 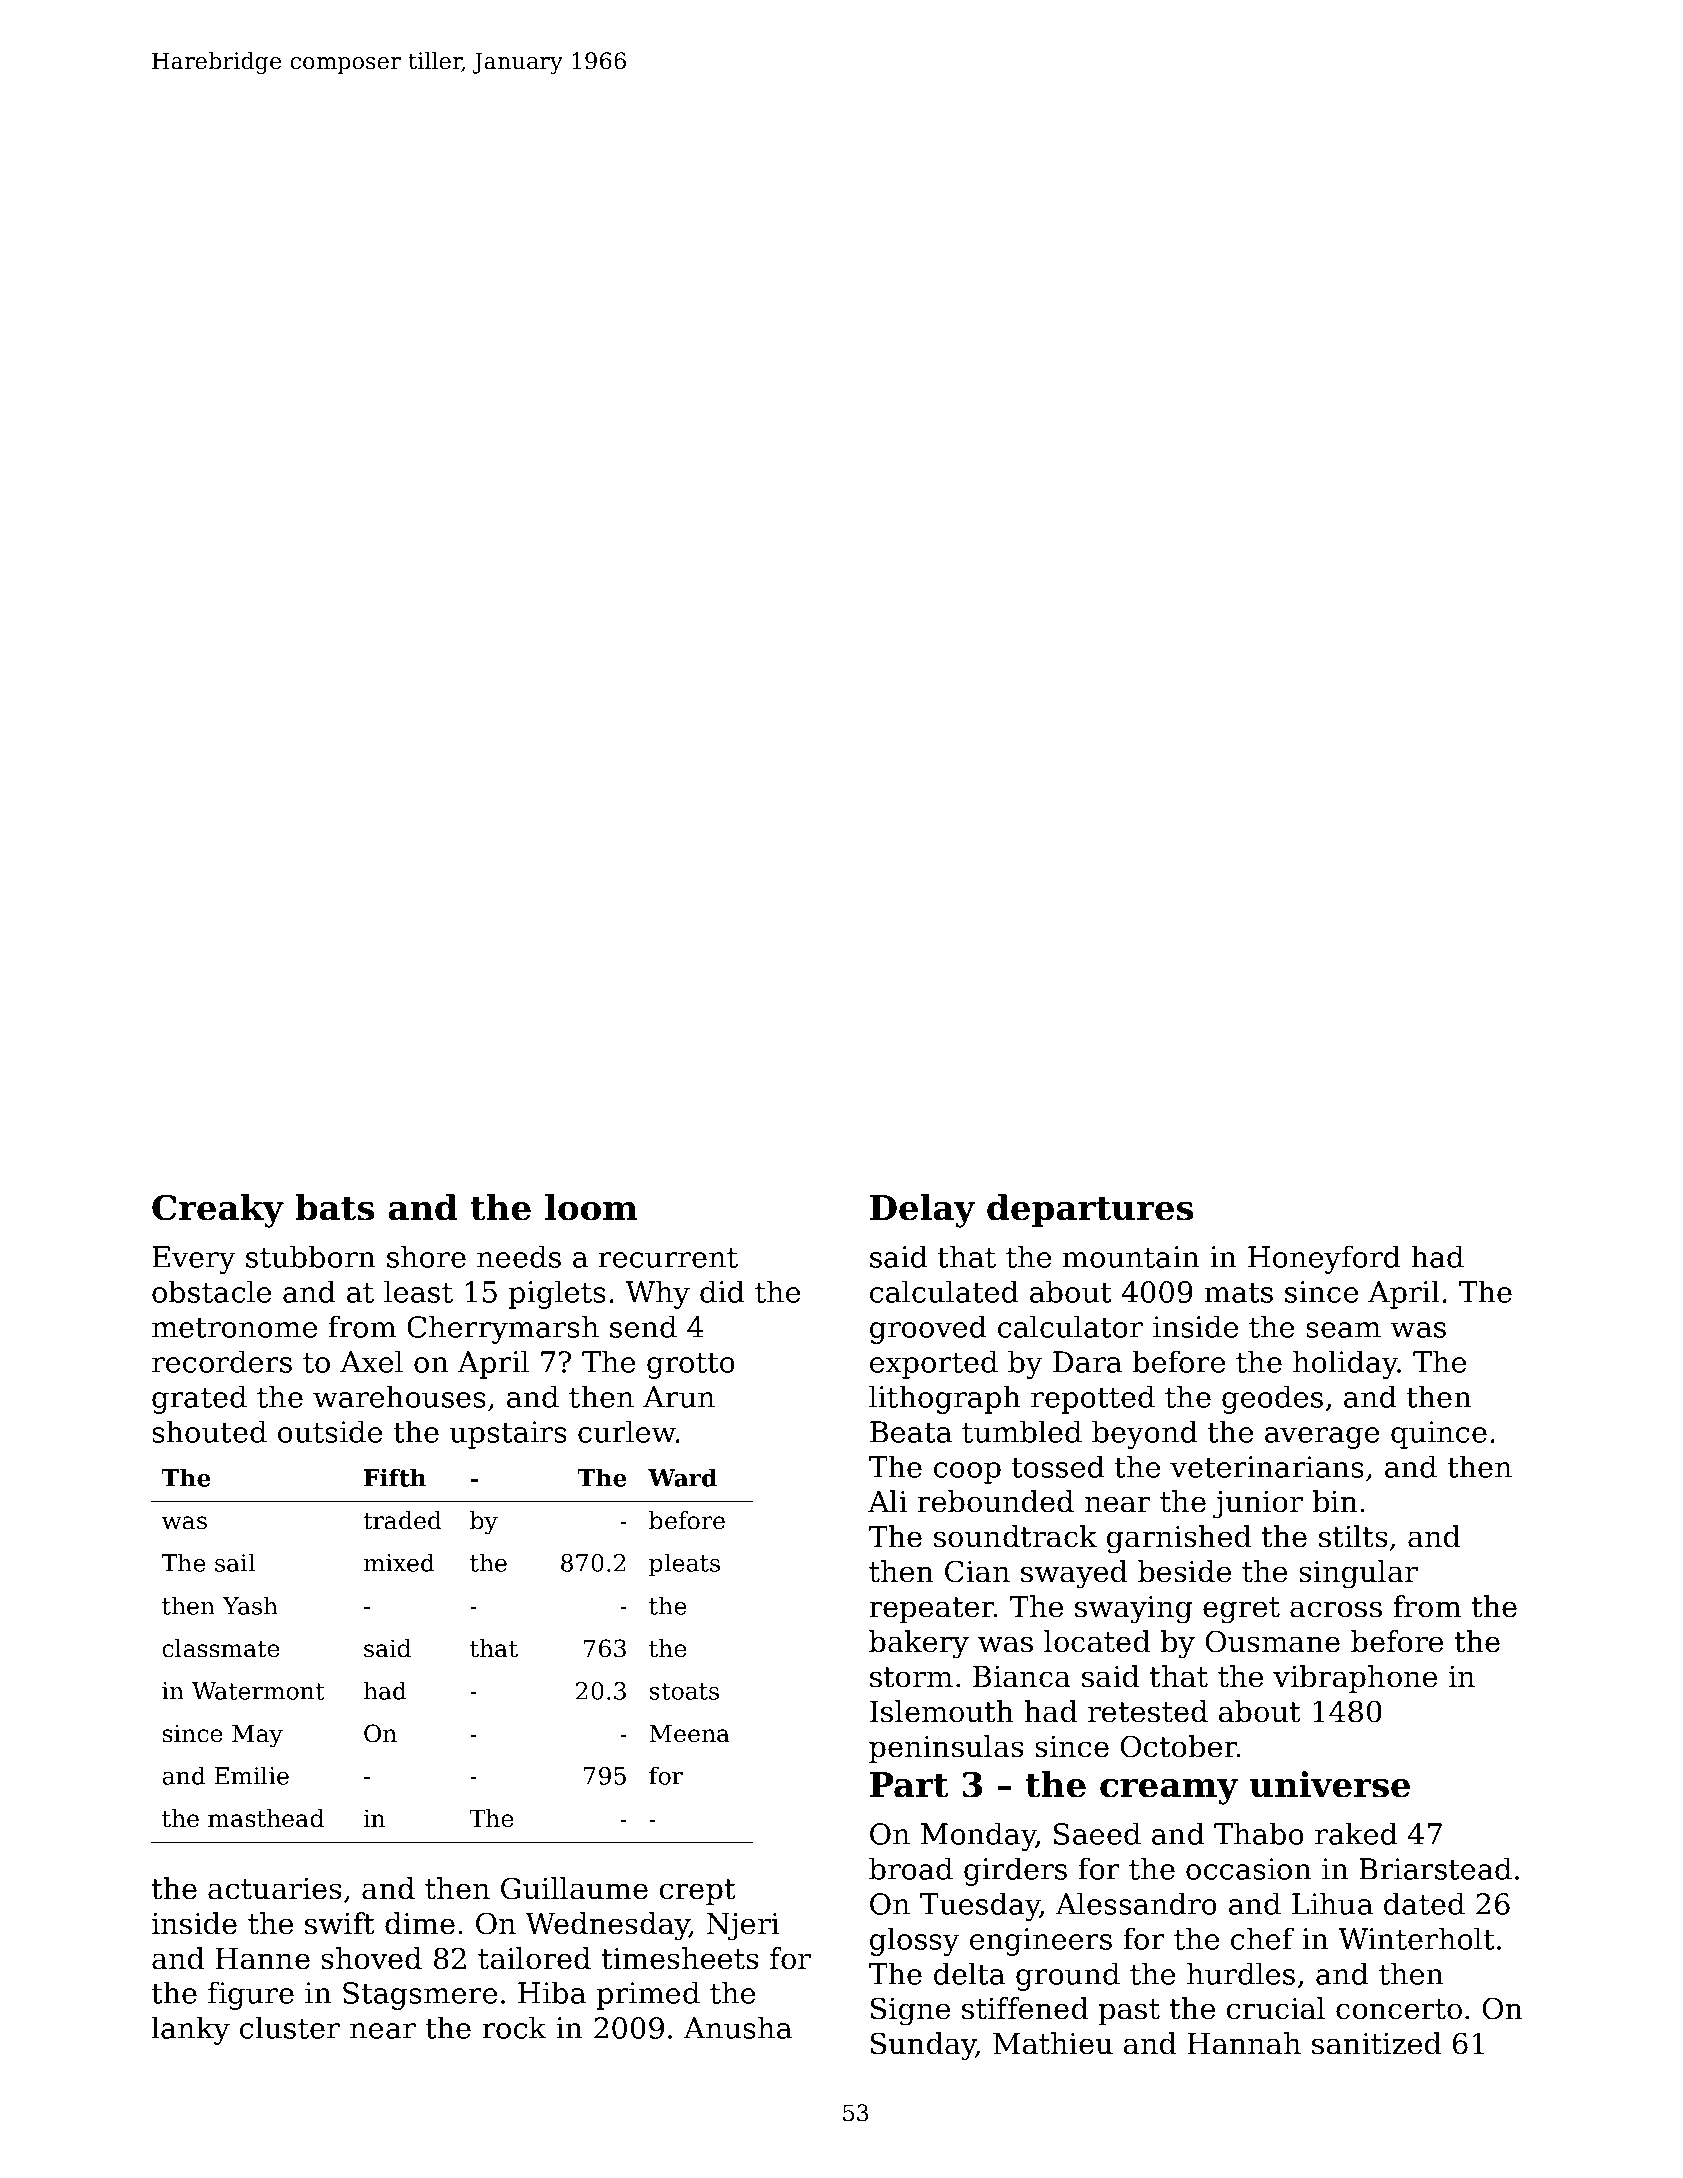 I want to click on Creaky, so click(x=218, y=1211).
